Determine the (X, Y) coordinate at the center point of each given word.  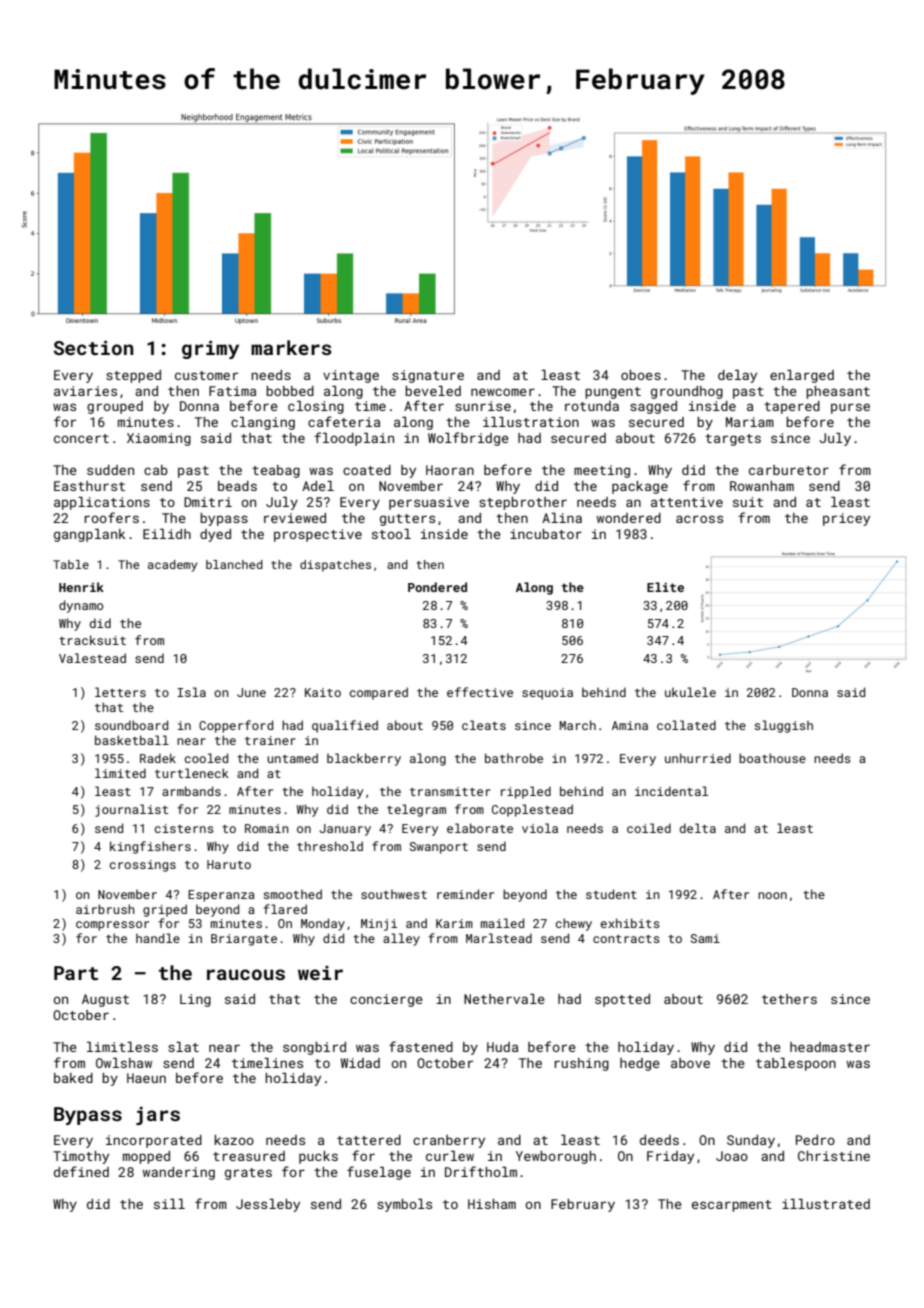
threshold (330, 846)
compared (379, 693)
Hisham (492, 1204)
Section (94, 347)
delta (698, 828)
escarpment (732, 1206)
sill (169, 1204)
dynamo (81, 606)
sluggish (783, 726)
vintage (351, 376)
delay (737, 376)
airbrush (105, 909)
